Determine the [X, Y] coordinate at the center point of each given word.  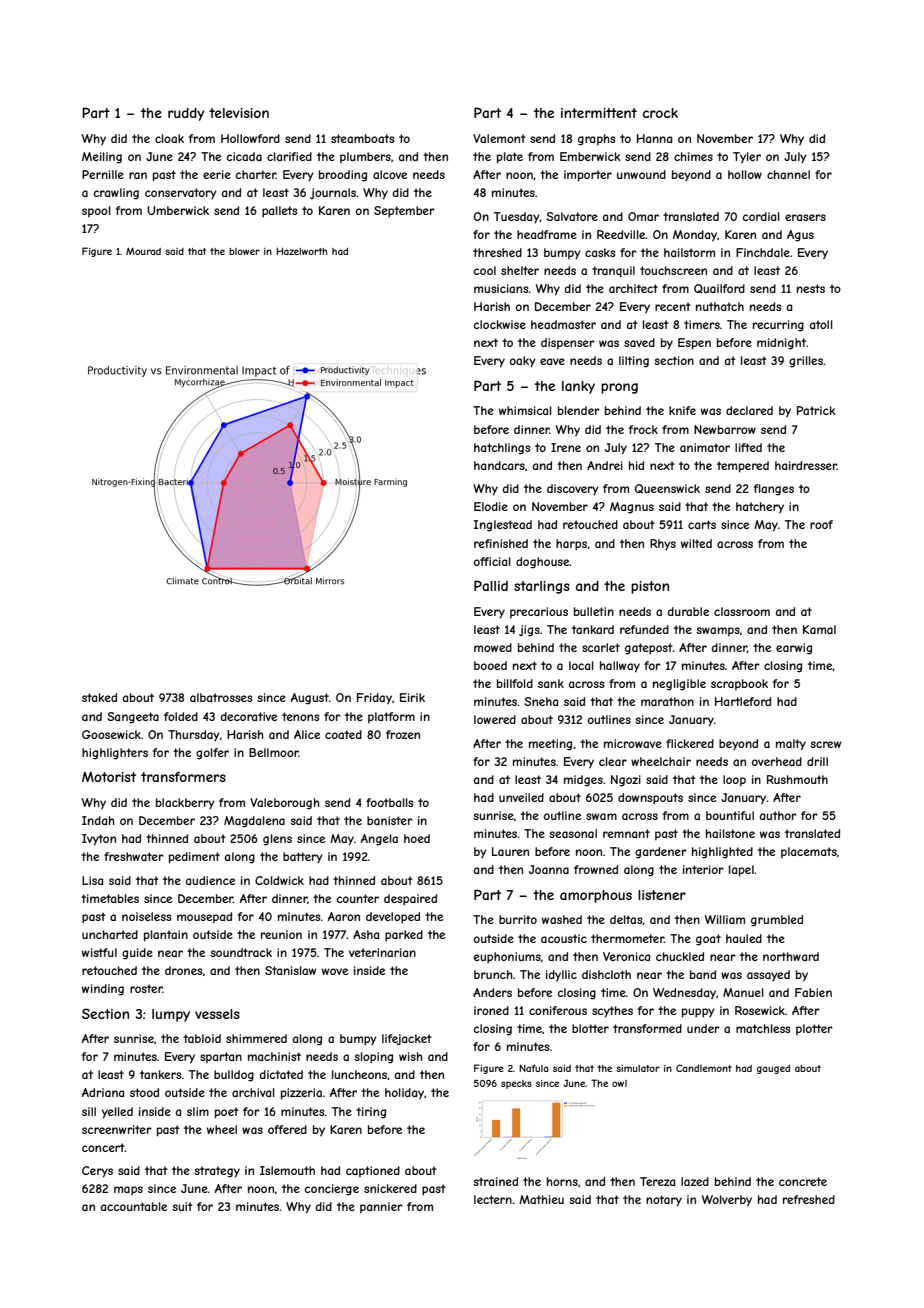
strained [495, 1181]
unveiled [521, 797]
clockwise [500, 324]
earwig [794, 649]
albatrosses [221, 697]
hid [636, 465]
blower [244, 251]
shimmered [256, 1038]
